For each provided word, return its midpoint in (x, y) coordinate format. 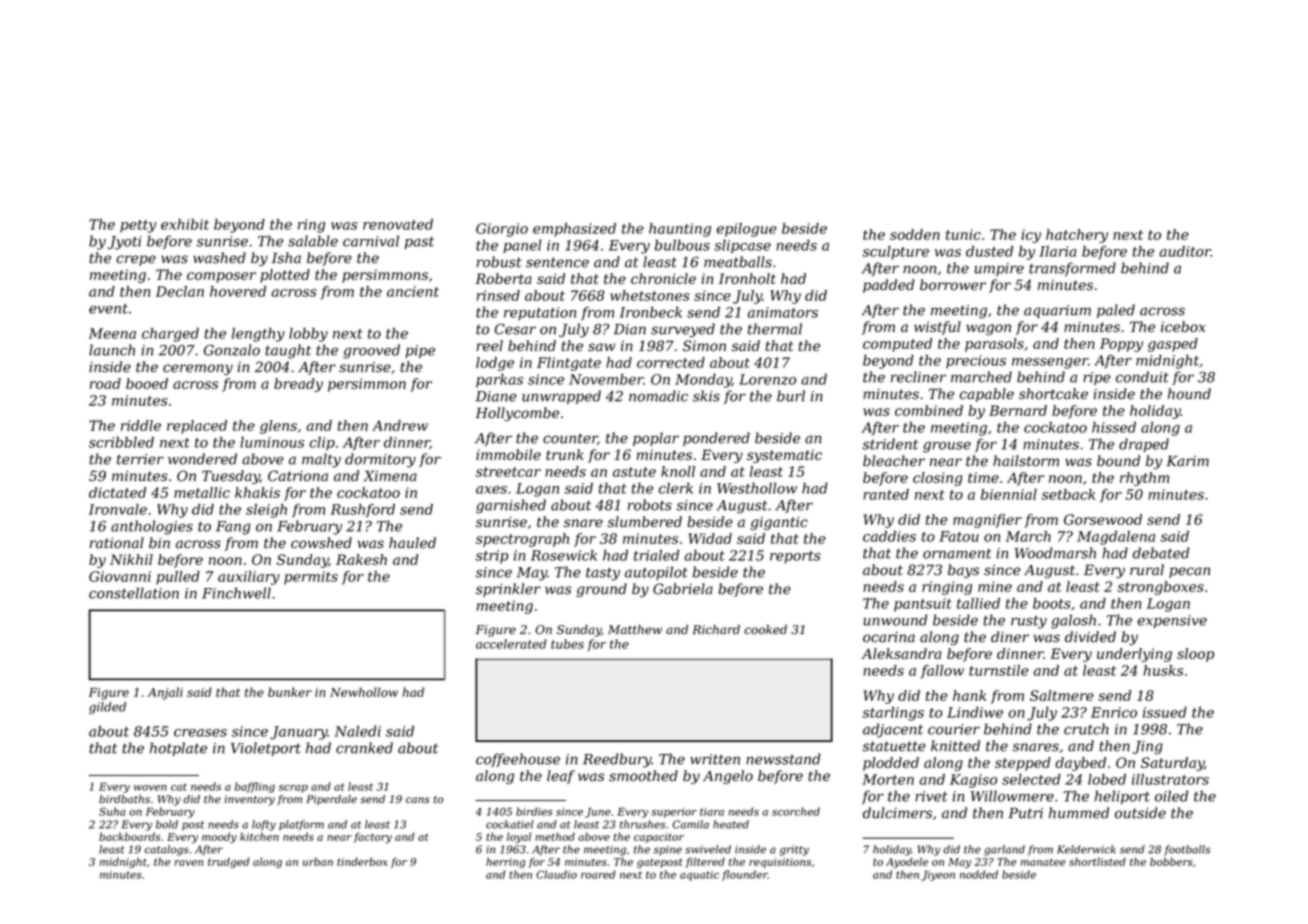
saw (601, 347)
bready (298, 385)
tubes (567, 644)
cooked (765, 630)
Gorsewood (1103, 519)
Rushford (363, 511)
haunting (680, 230)
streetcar (508, 472)
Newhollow (364, 692)
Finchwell (236, 593)
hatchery (1077, 236)
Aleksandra (901, 653)
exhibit (185, 224)
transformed (1072, 269)
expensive (1172, 621)
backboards (129, 836)
